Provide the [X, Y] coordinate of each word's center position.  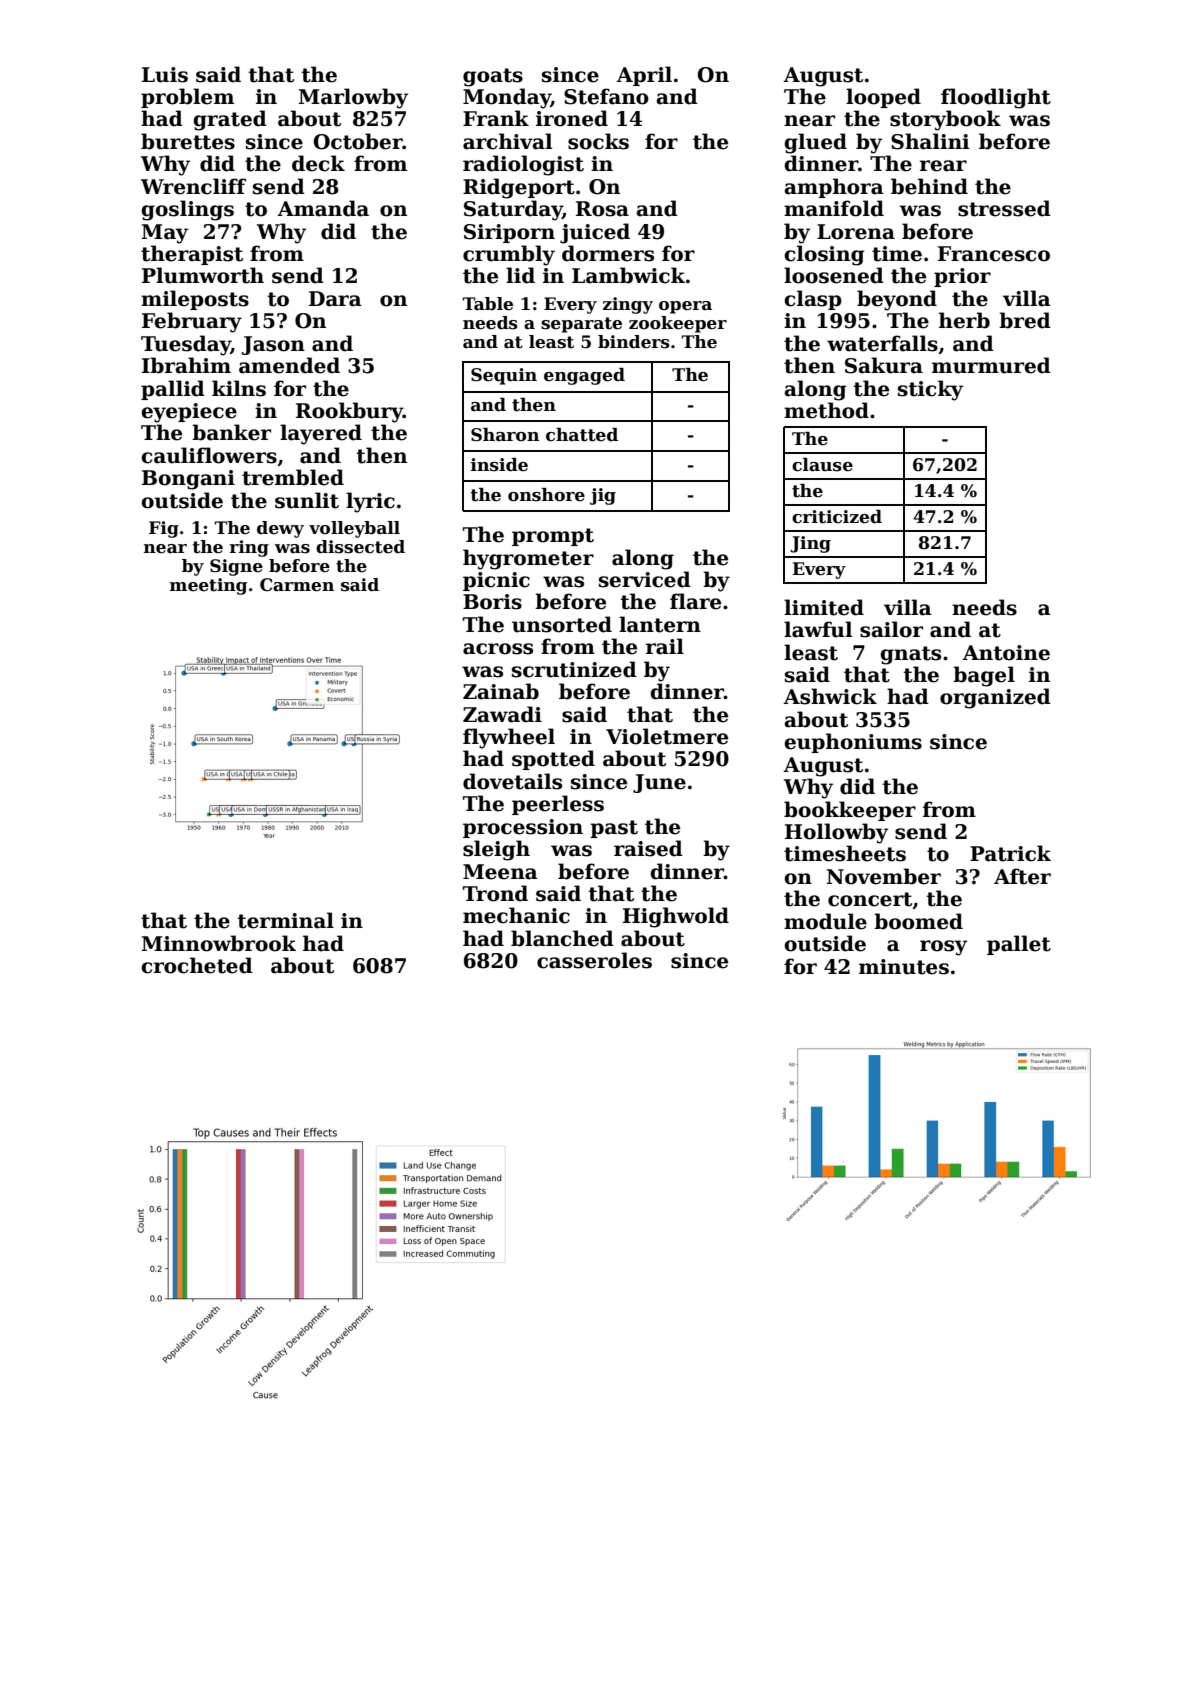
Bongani [188, 480]
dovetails [512, 781]
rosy [943, 948]
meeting [208, 586]
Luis [165, 75]
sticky [930, 390]
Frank [496, 118]
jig [603, 496]
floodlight [996, 98]
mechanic [516, 915]
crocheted [197, 965]
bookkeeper [850, 811]
